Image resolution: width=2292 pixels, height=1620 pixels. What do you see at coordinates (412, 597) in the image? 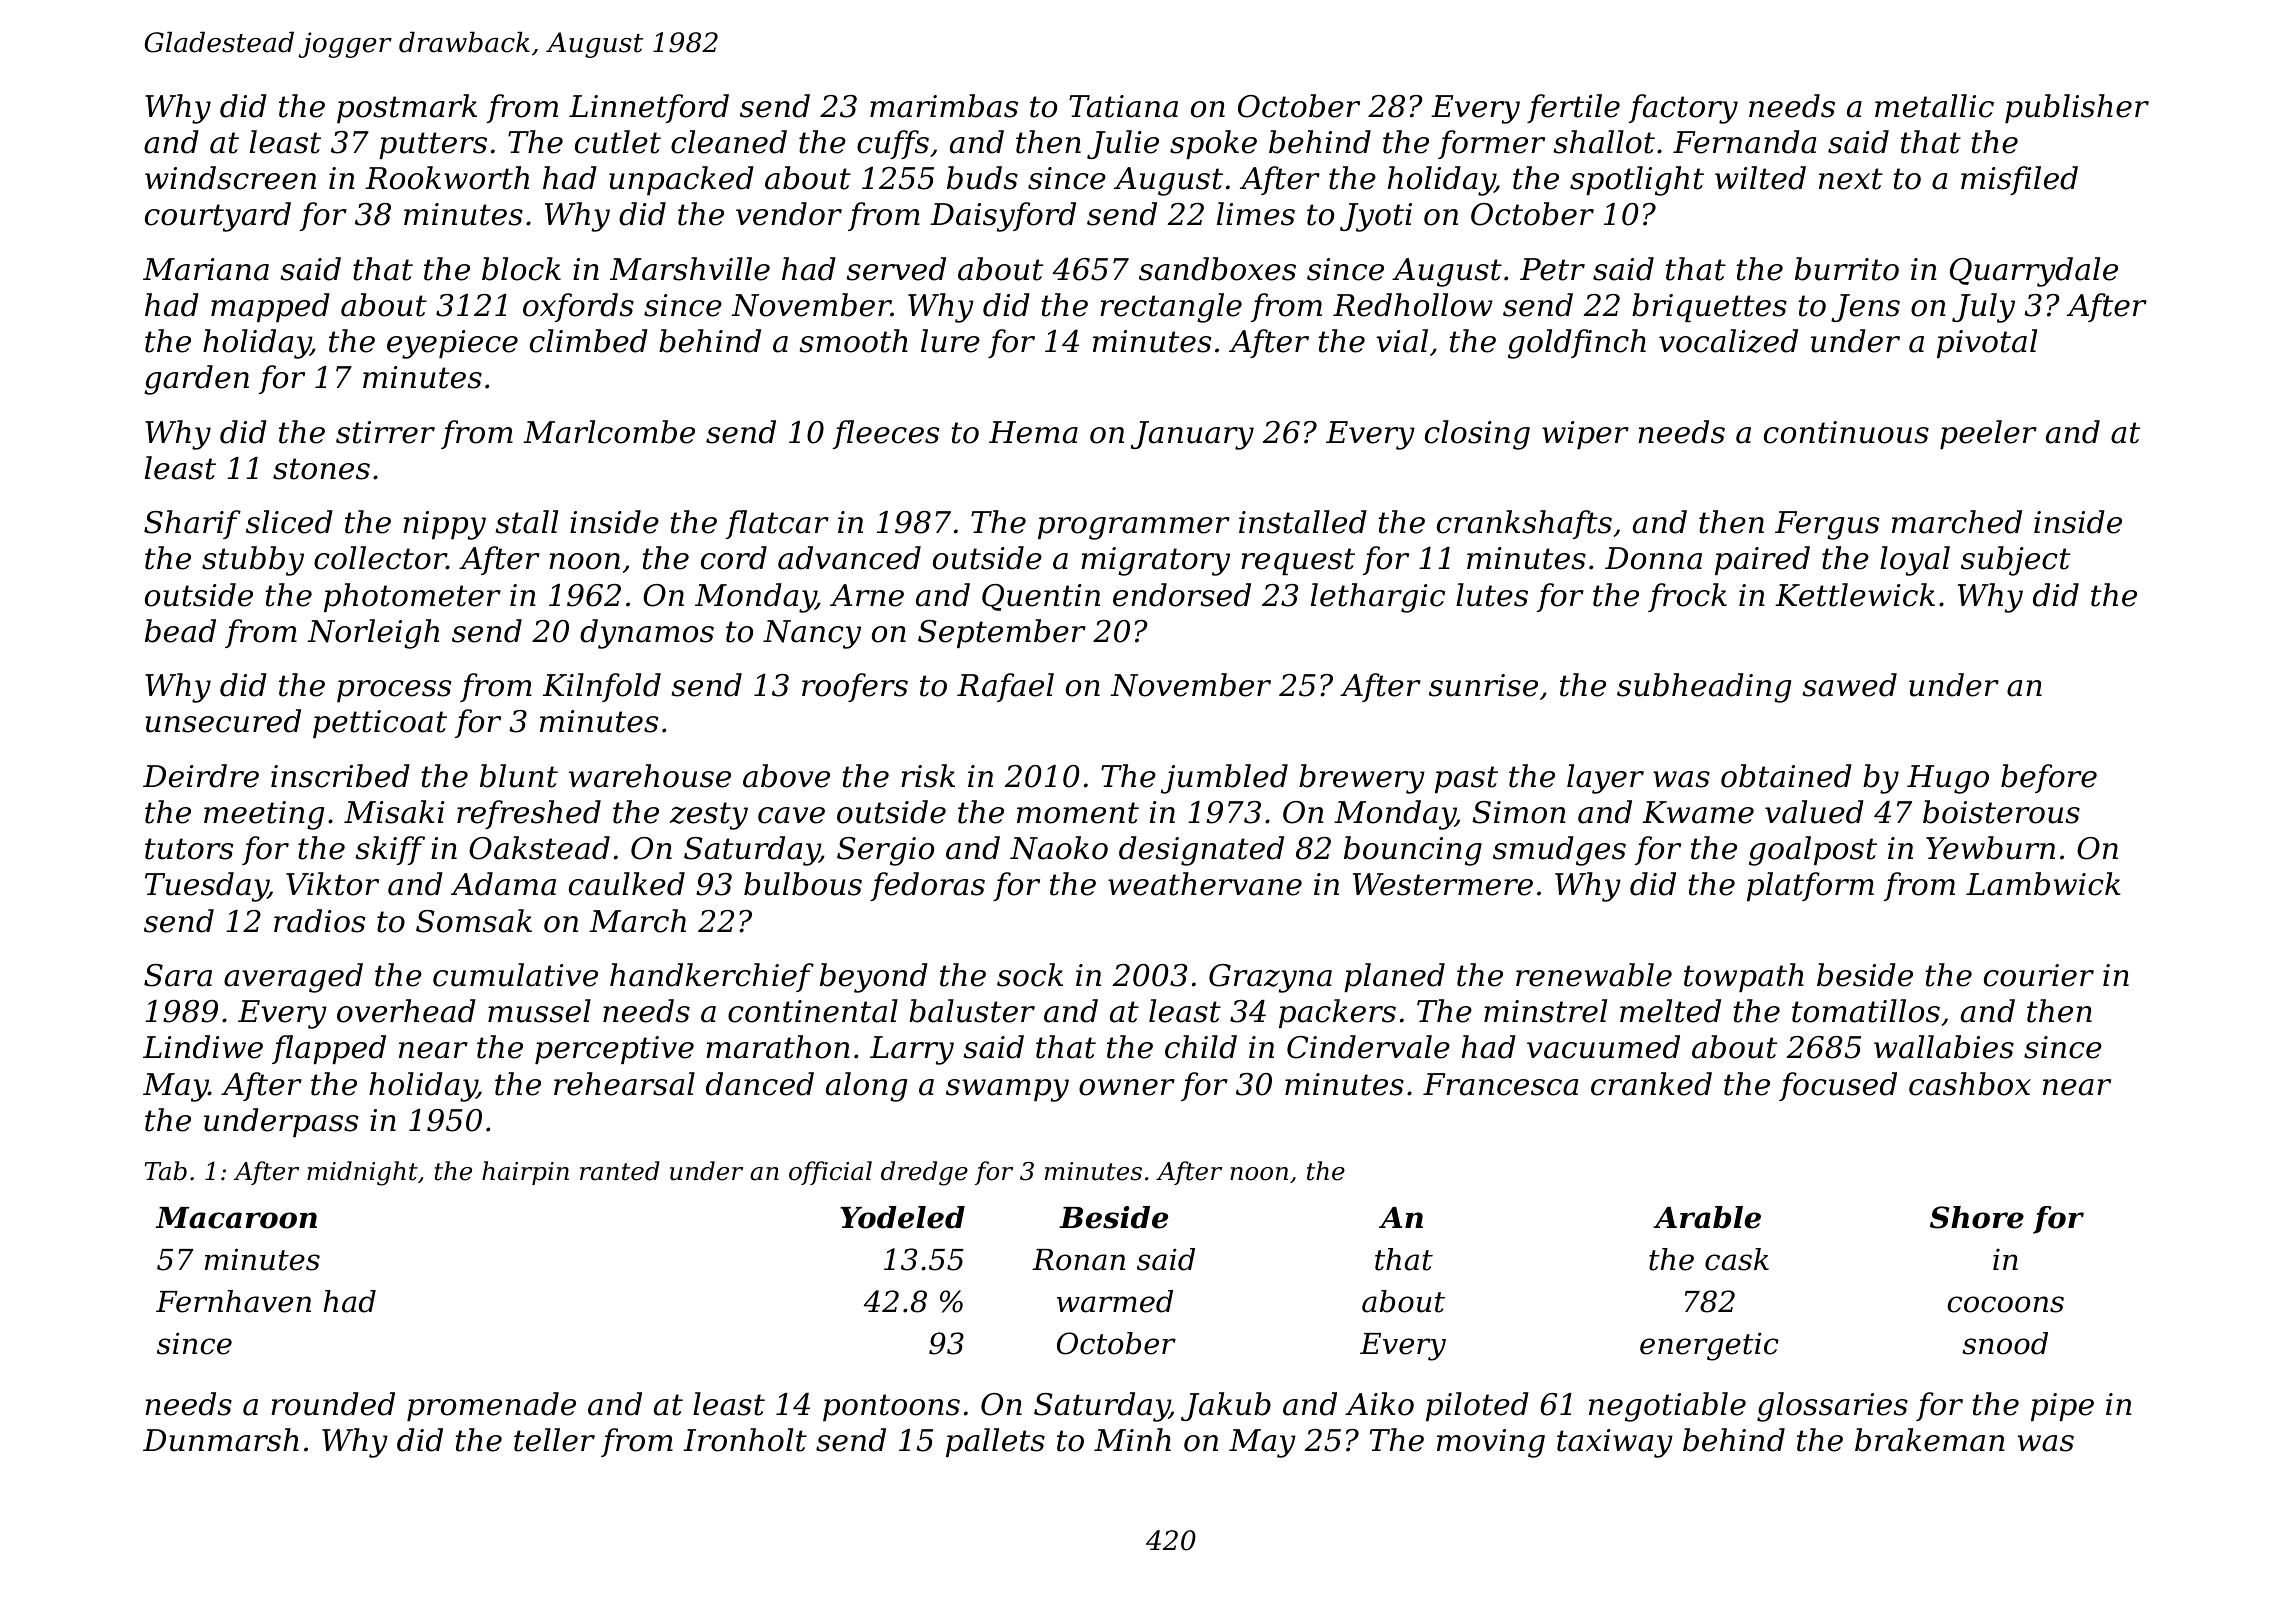
I see `photometer` at bounding box center [412, 597].
